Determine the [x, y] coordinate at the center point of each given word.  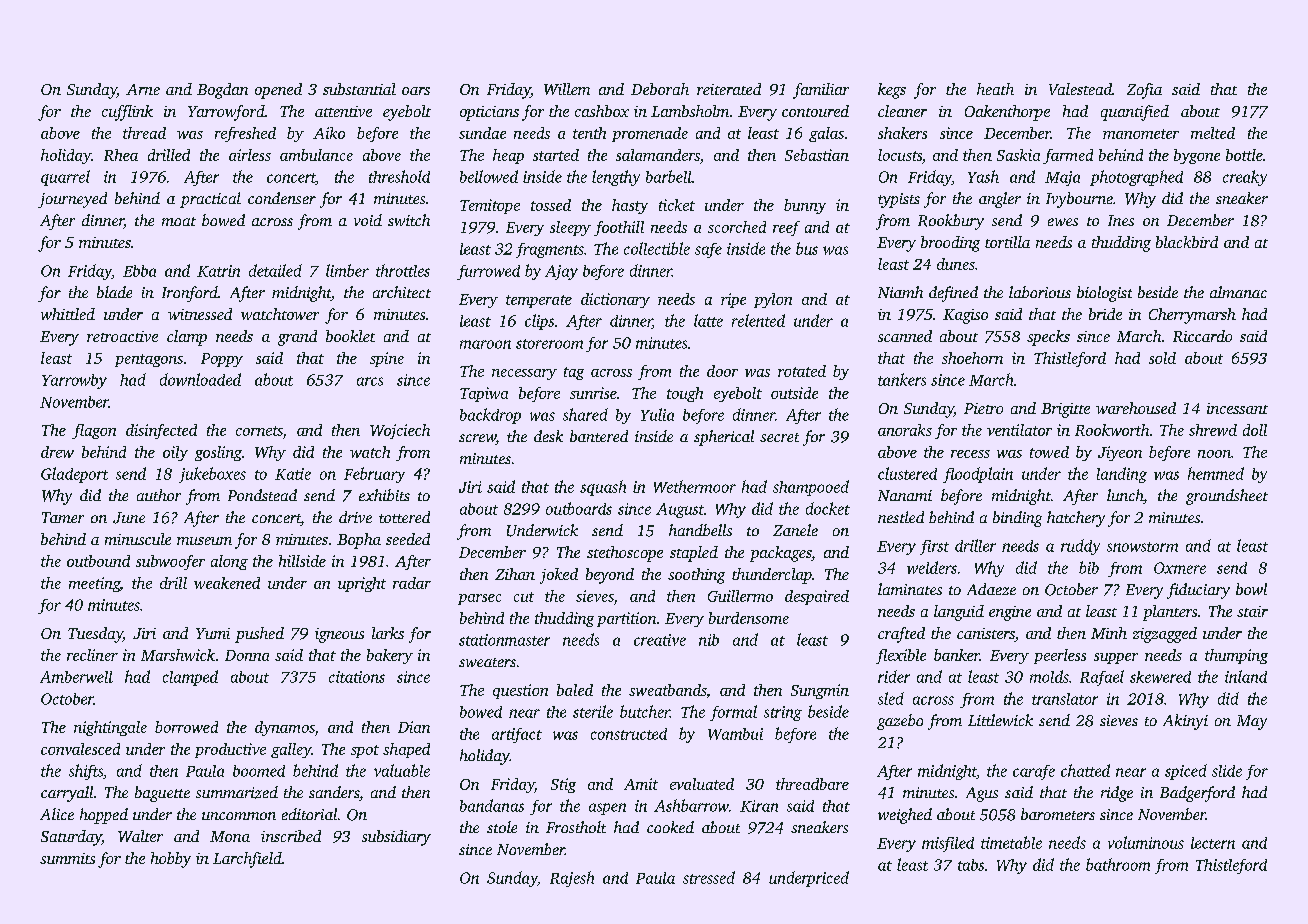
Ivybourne [1079, 200]
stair [1252, 611]
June [129, 518]
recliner [92, 655]
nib [709, 640]
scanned [905, 336]
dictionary [615, 300]
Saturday [71, 838]
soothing [696, 576]
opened [278, 91]
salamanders [658, 155]
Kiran [759, 806]
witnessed [200, 314]
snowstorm [1142, 547]
